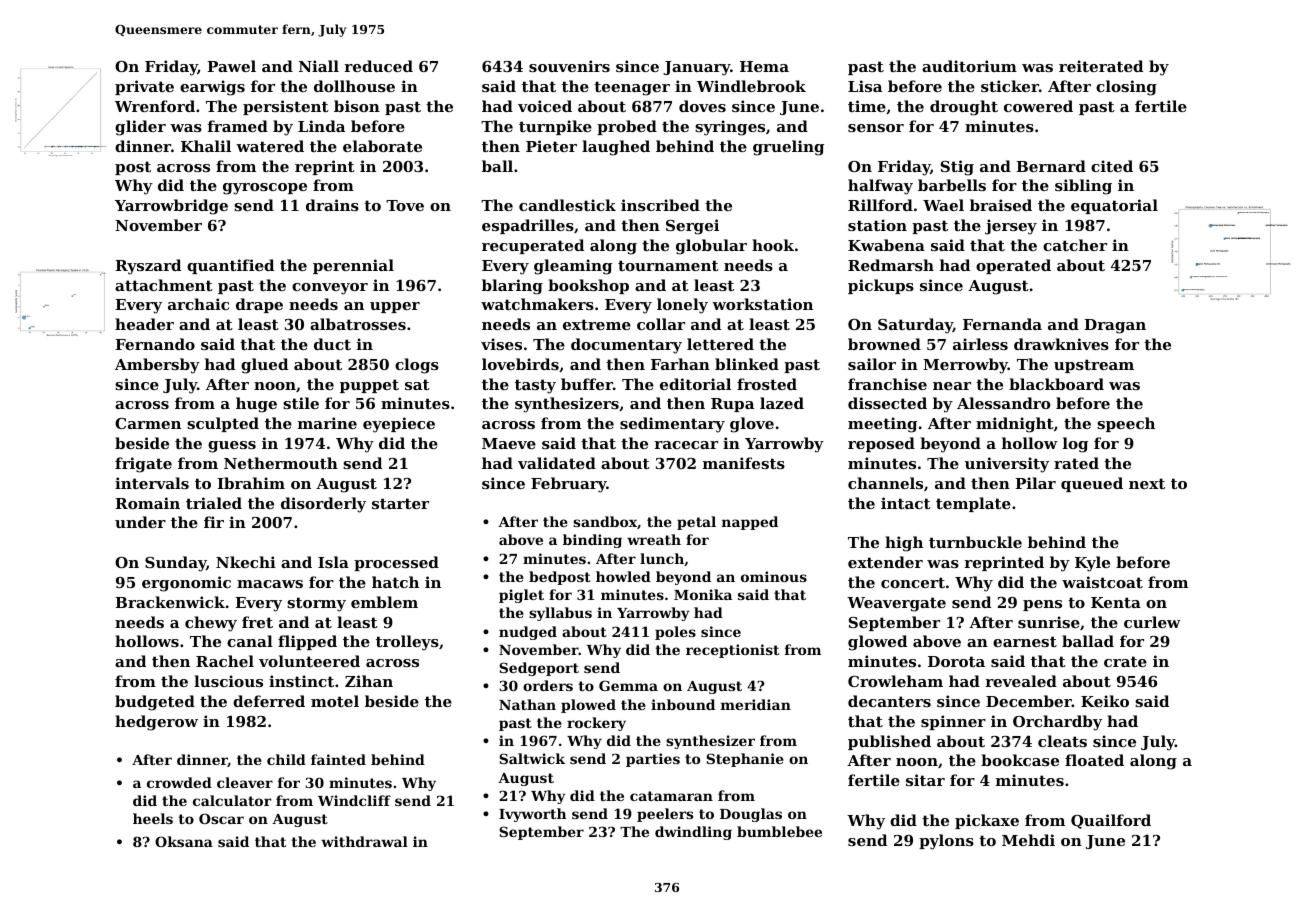 The width and height of the screenshot is (1308, 924). What do you see at coordinates (751, 86) in the screenshot?
I see `Windlebrook` at bounding box center [751, 86].
